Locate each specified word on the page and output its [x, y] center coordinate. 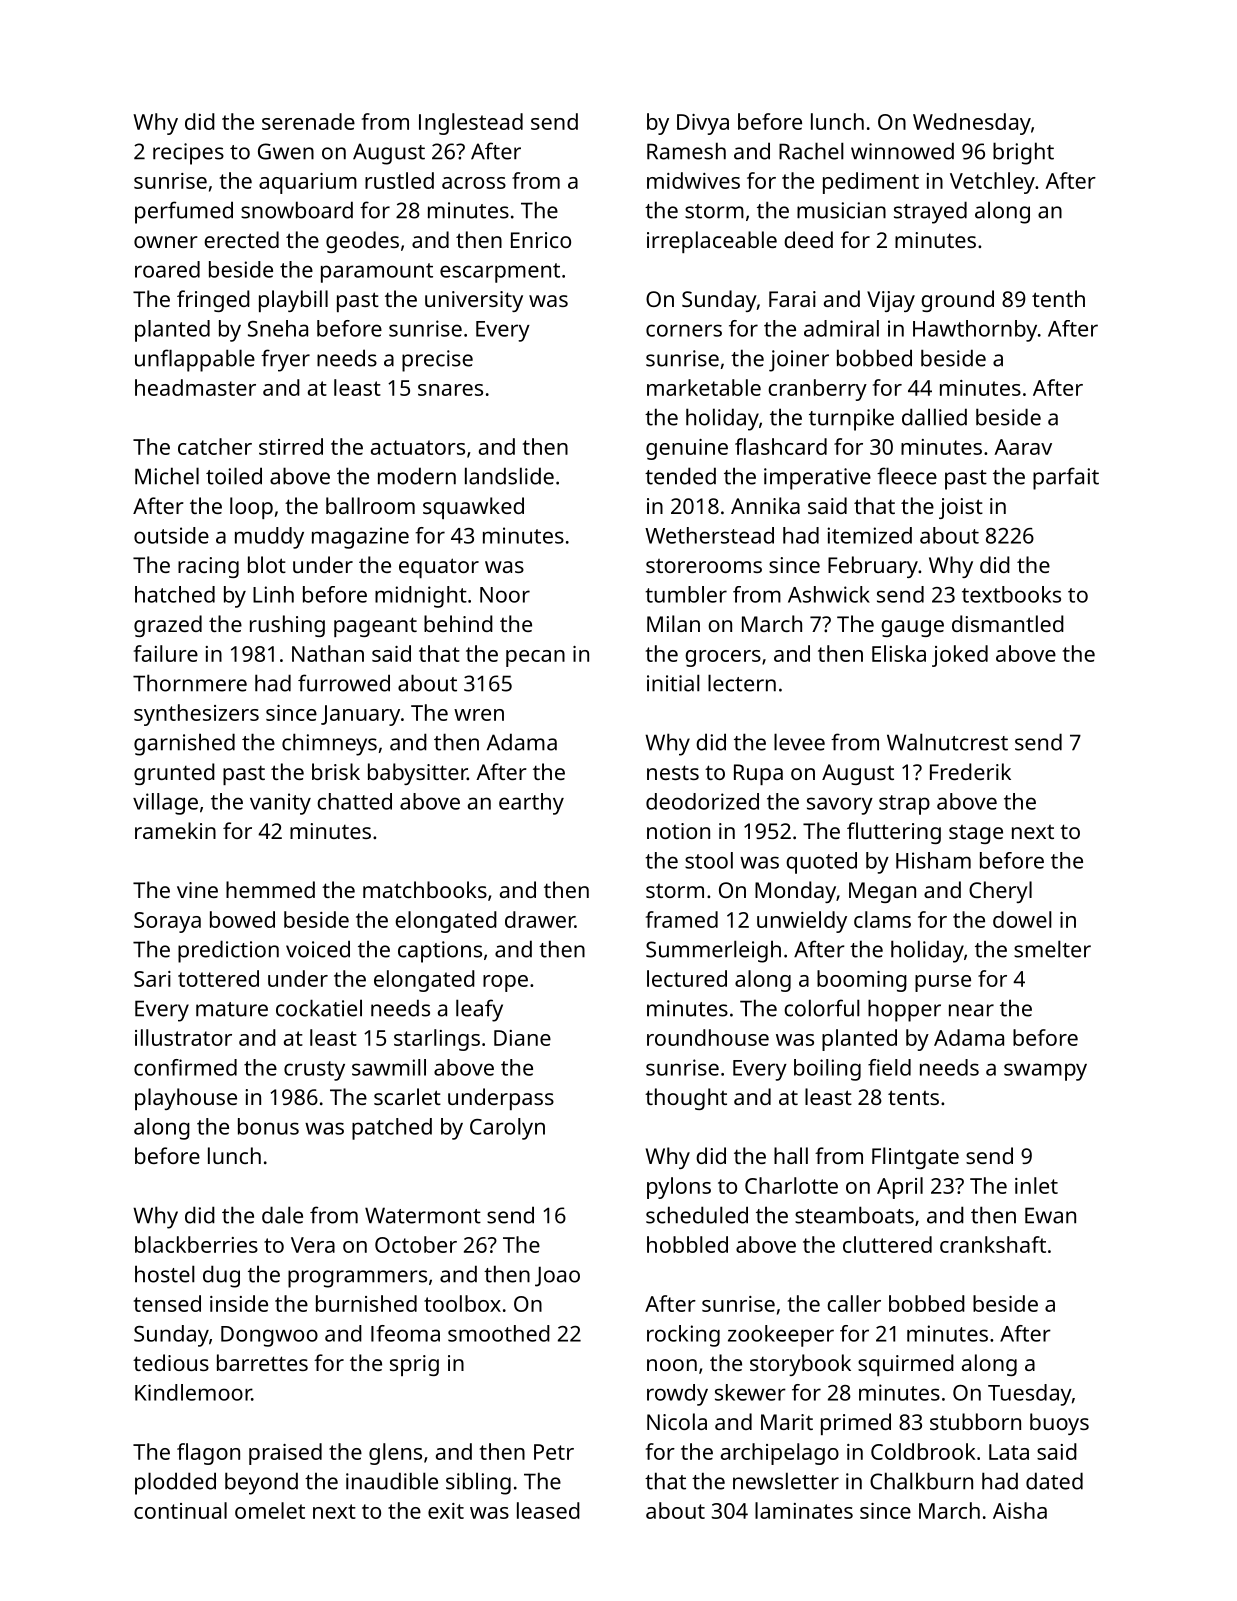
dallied [934, 417]
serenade [308, 121]
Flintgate [915, 1158]
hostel [165, 1274]
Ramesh [686, 151]
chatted [354, 801]
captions [440, 952]
